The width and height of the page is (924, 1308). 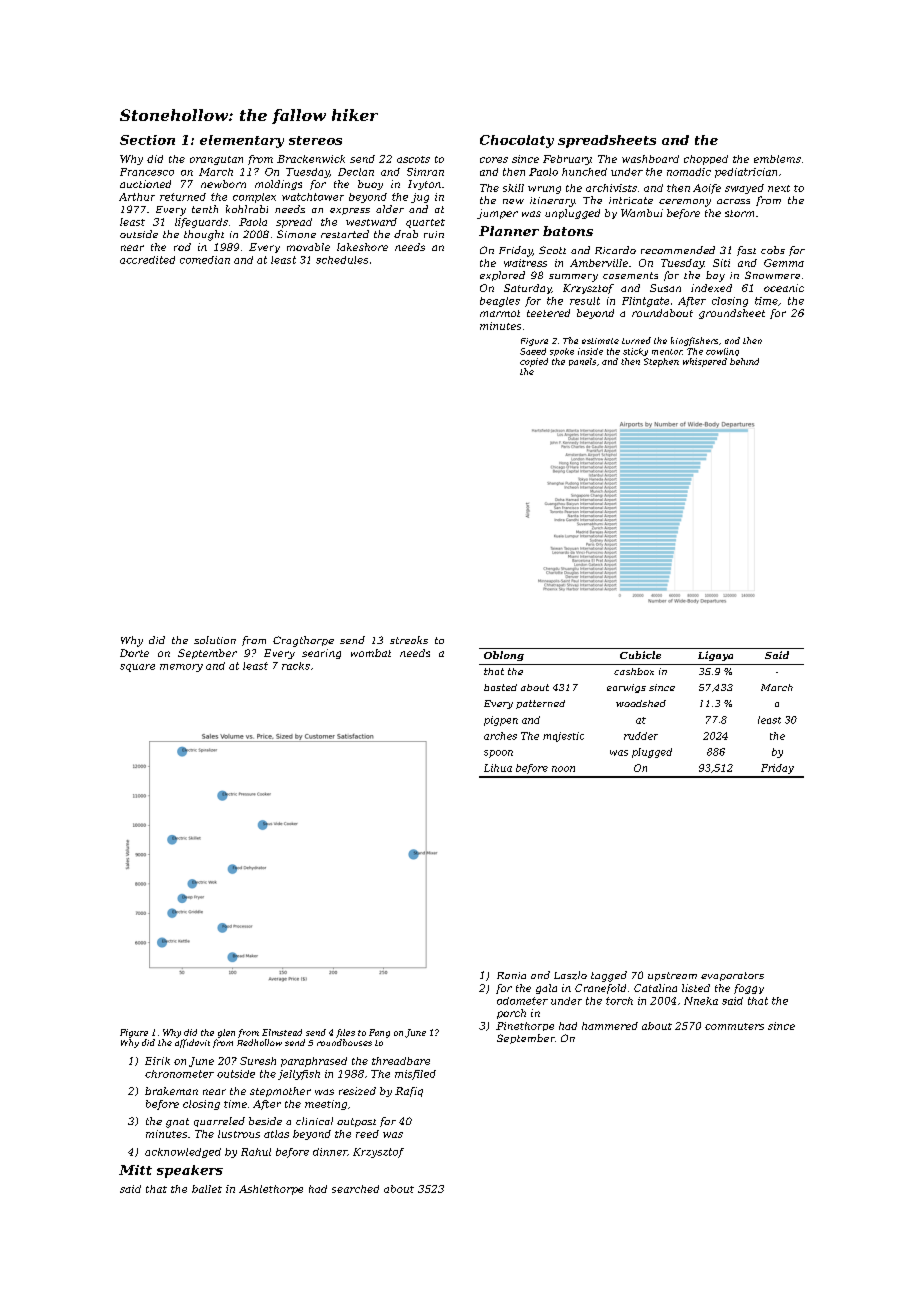 What do you see at coordinates (732, 976) in the page?
I see `evaporators` at bounding box center [732, 976].
